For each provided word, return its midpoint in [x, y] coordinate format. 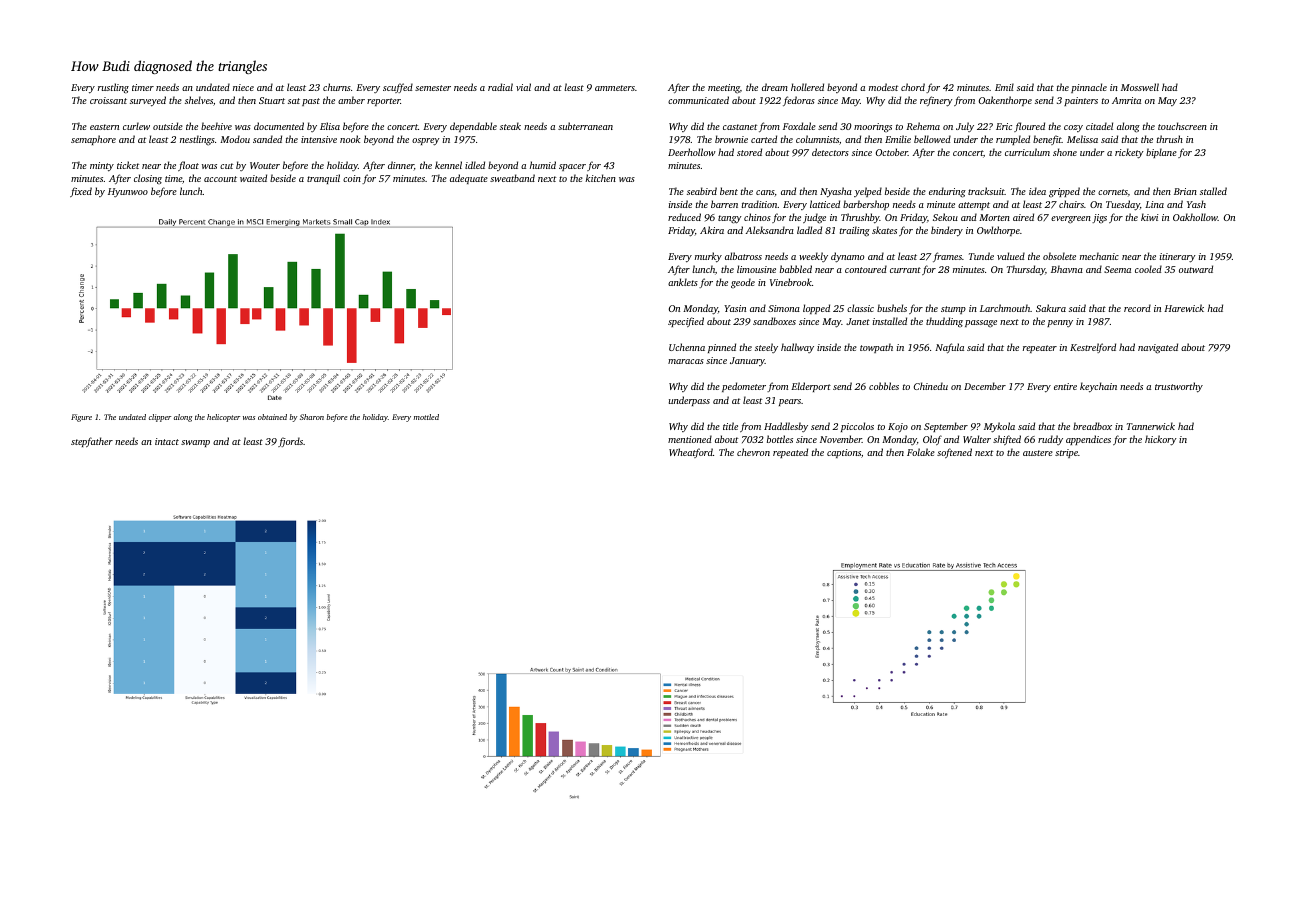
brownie [731, 139]
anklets [683, 282]
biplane [1161, 153]
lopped [816, 309]
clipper [160, 418]
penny [1060, 323]
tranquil [323, 179]
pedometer [744, 387]
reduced [684, 217]
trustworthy [1179, 387]
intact [167, 441]
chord [913, 87]
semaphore [93, 140]
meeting [724, 89]
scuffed [398, 88]
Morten [994, 217]
